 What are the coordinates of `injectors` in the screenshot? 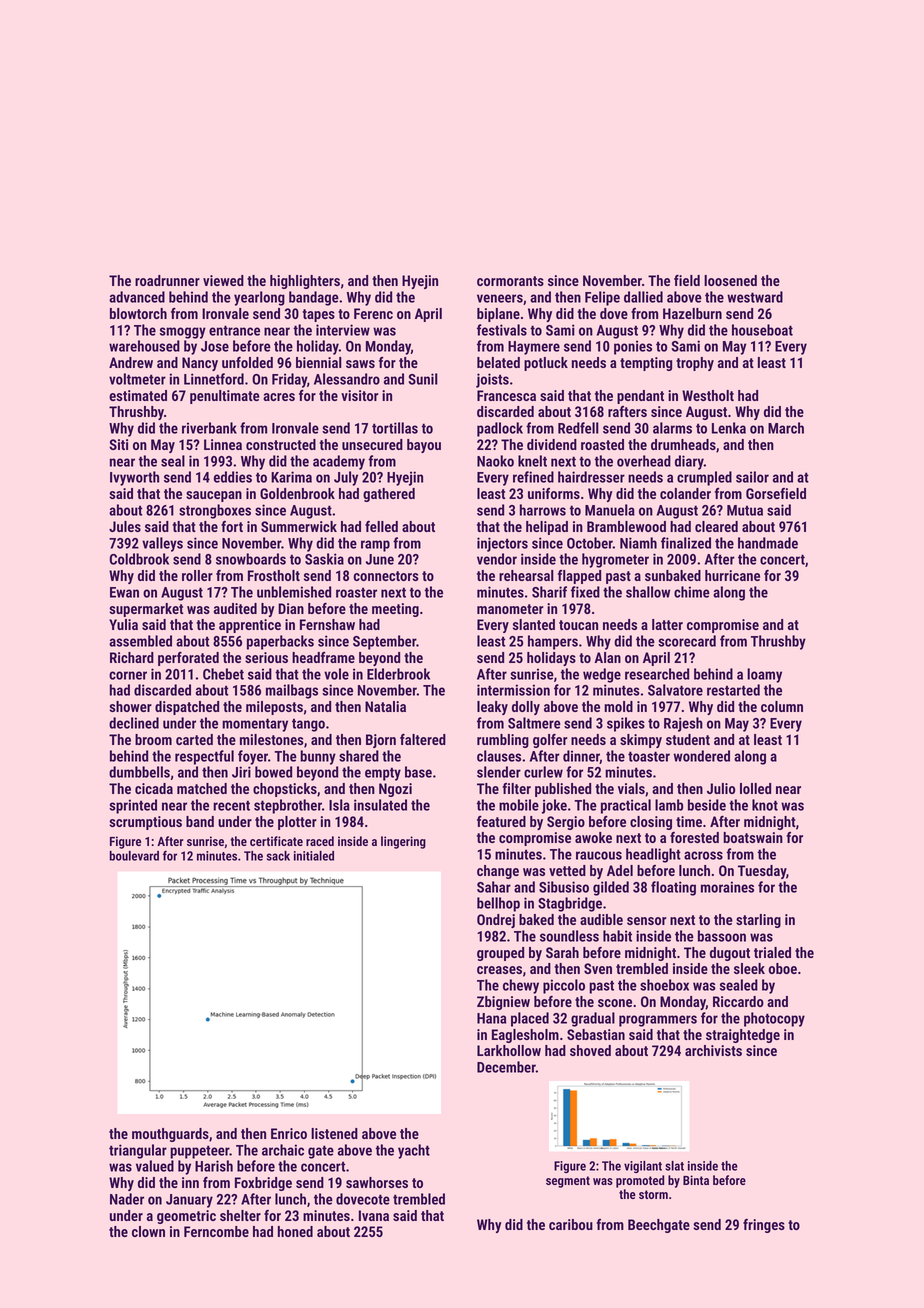 It's located at (502, 544).
